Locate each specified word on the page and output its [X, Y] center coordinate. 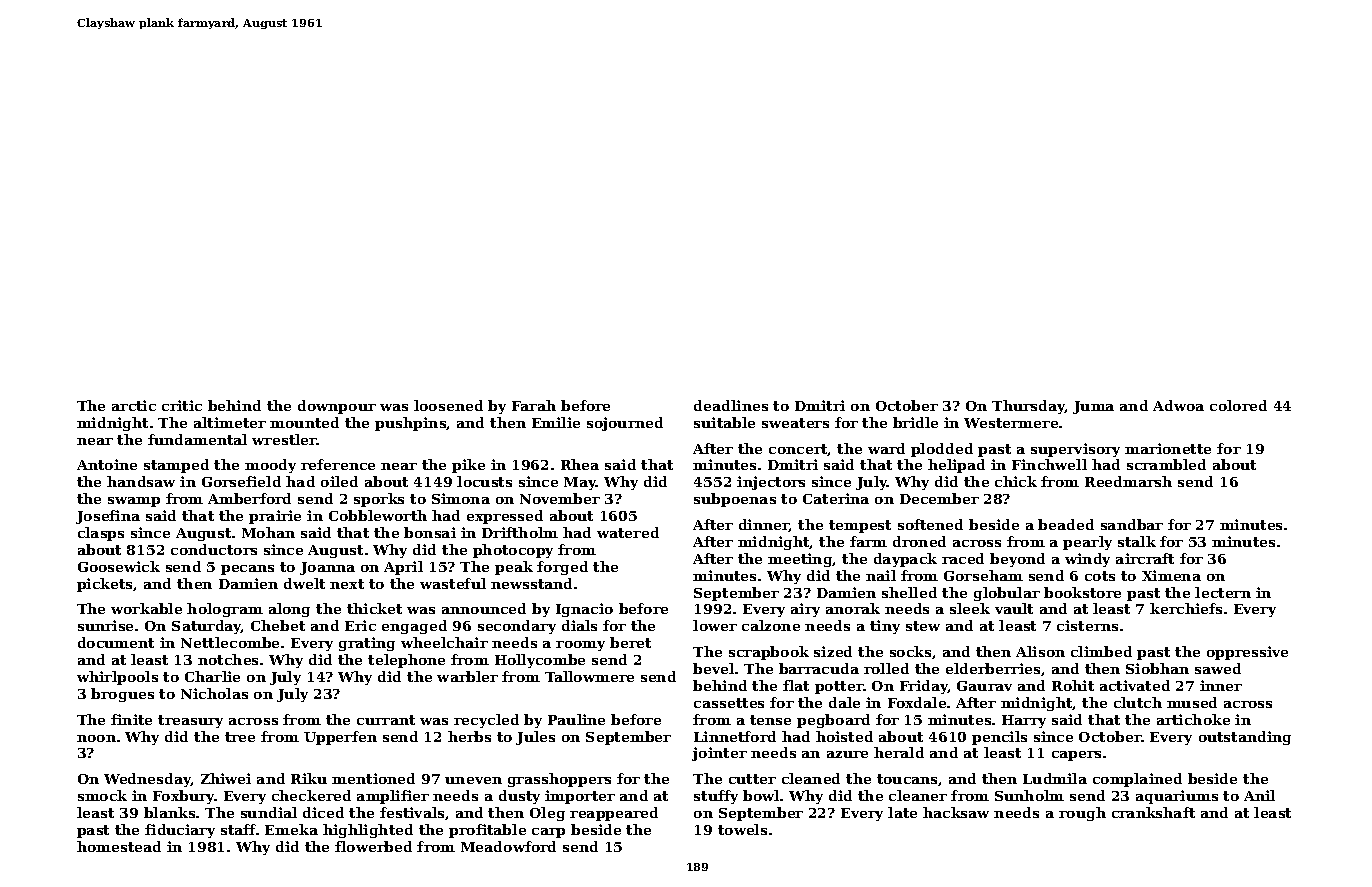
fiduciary [180, 831]
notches [228, 659]
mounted [304, 422]
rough [1082, 814]
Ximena [1171, 575]
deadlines [731, 405]
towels [742, 829]
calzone [771, 625]
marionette [1168, 448]
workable [146, 608]
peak [514, 568]
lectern [1223, 592]
